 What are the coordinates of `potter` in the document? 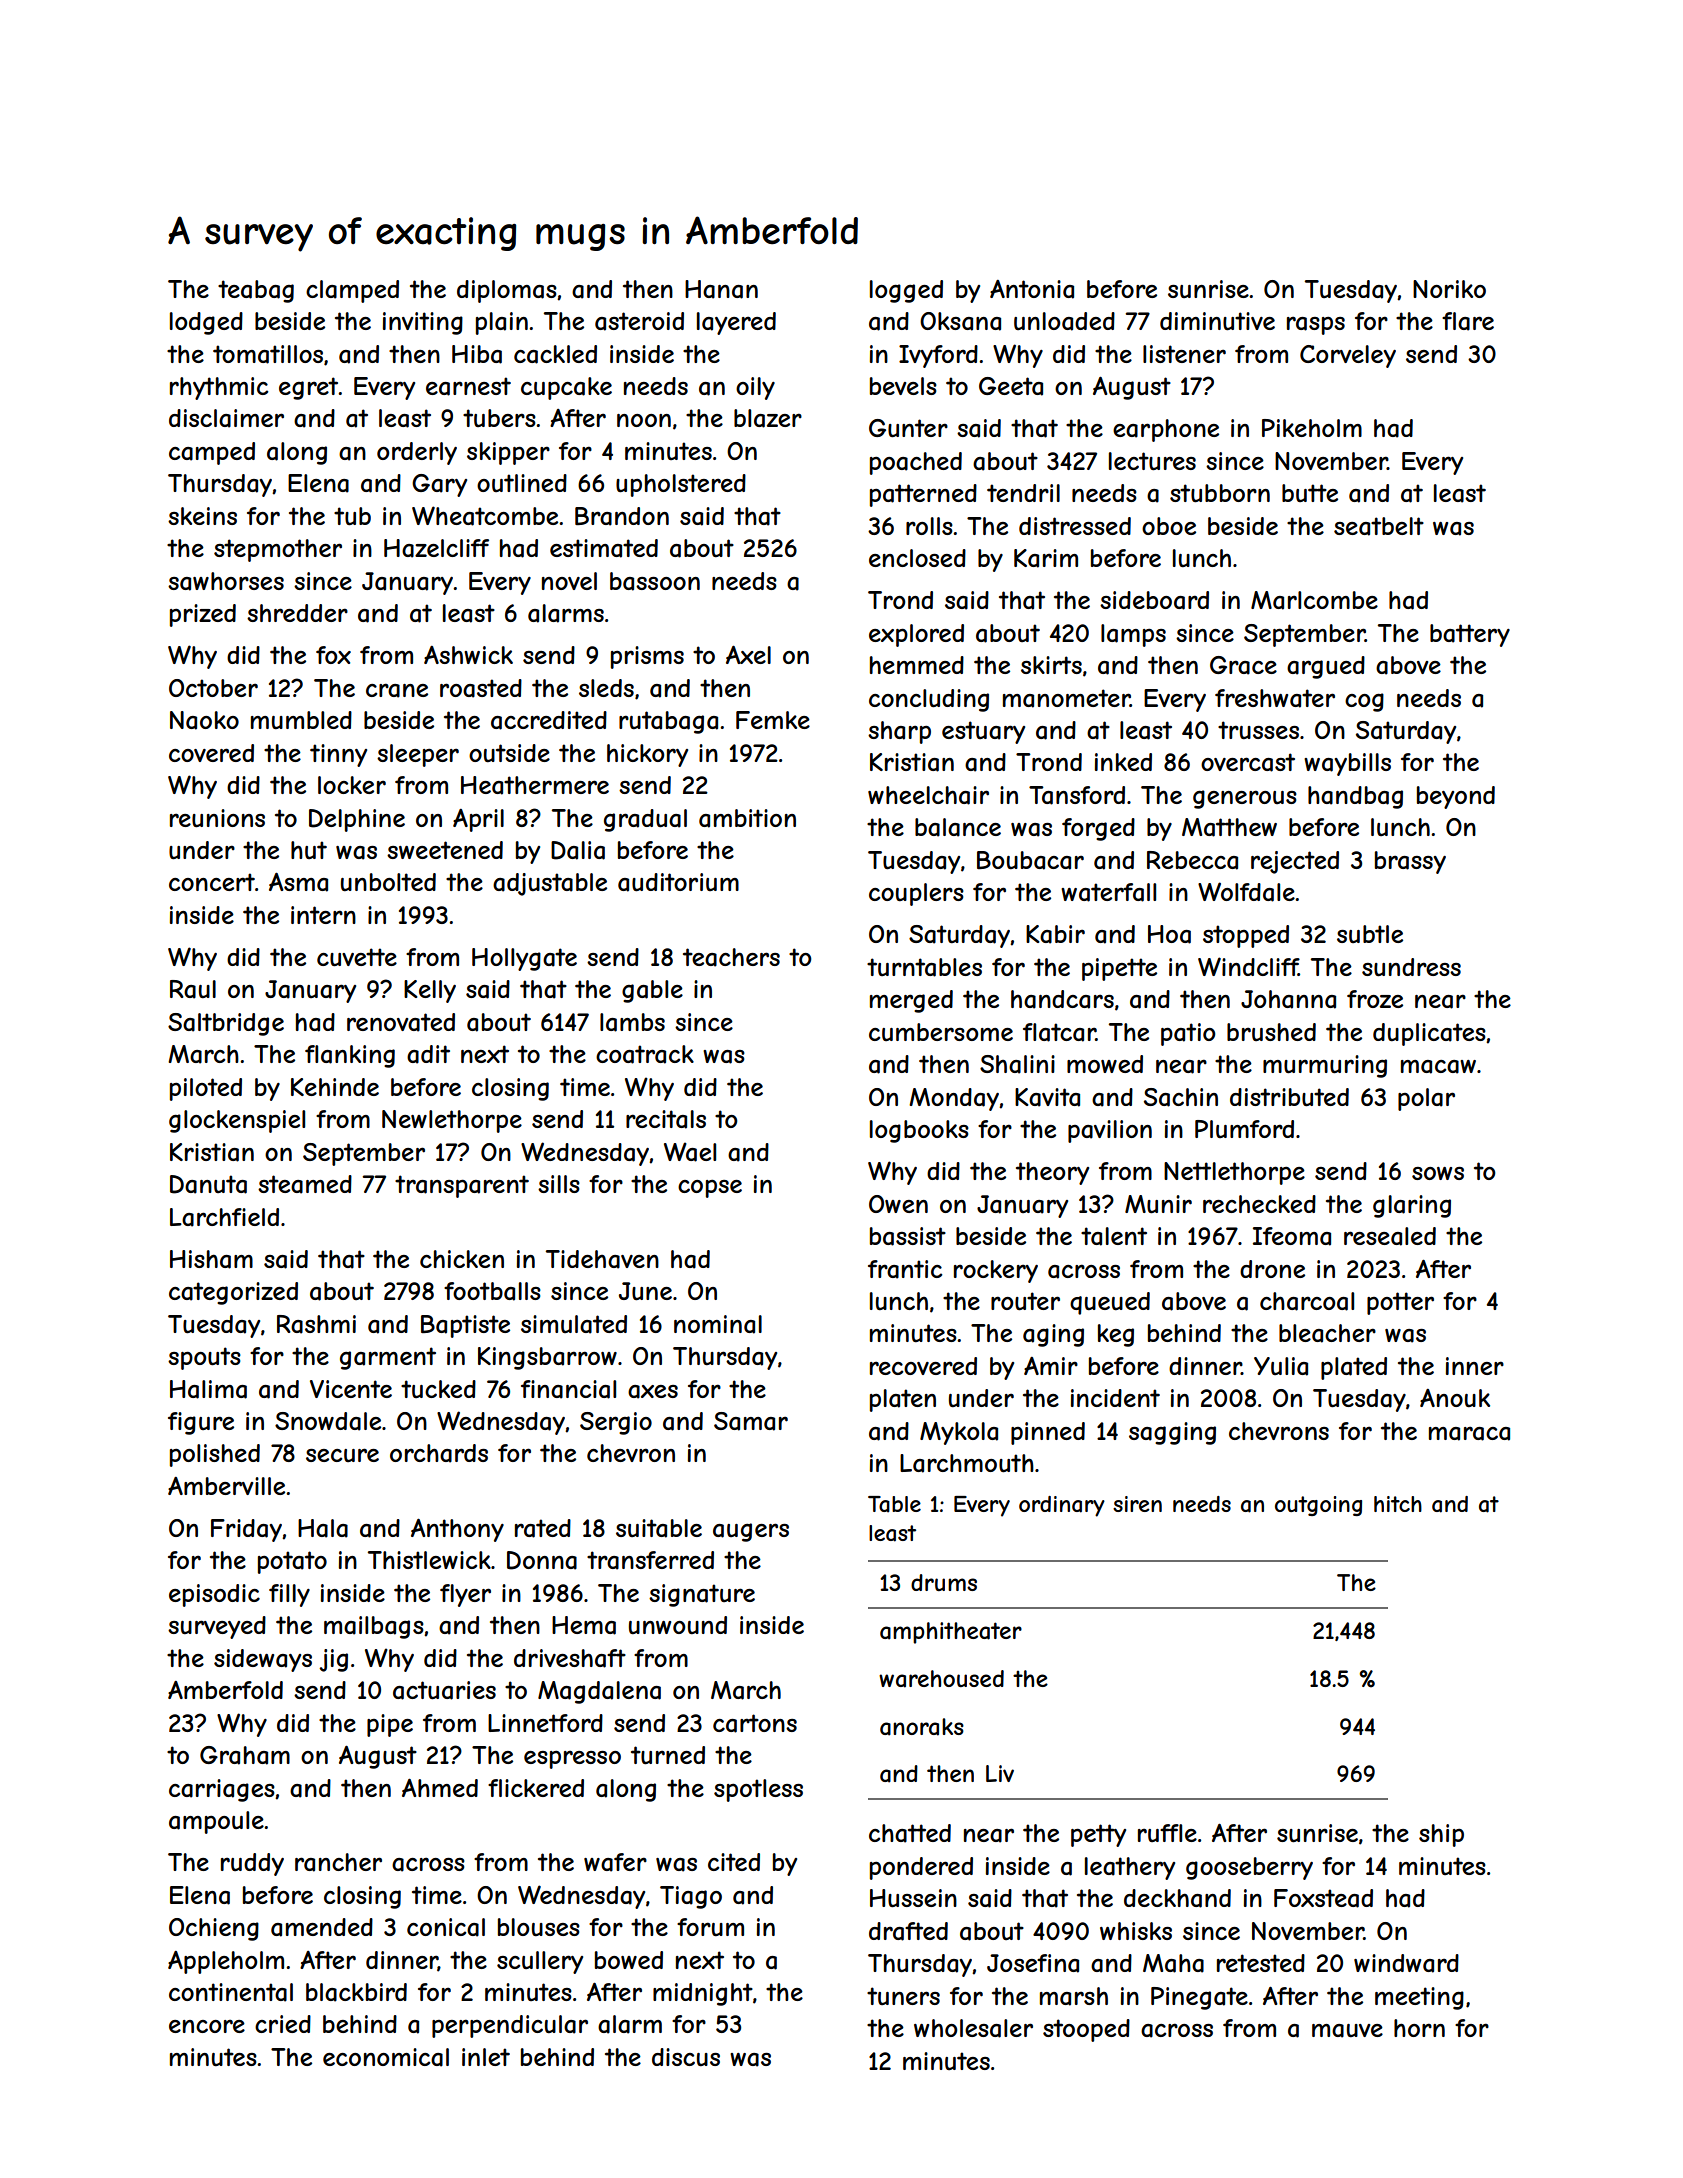 It's located at (1400, 1303).
